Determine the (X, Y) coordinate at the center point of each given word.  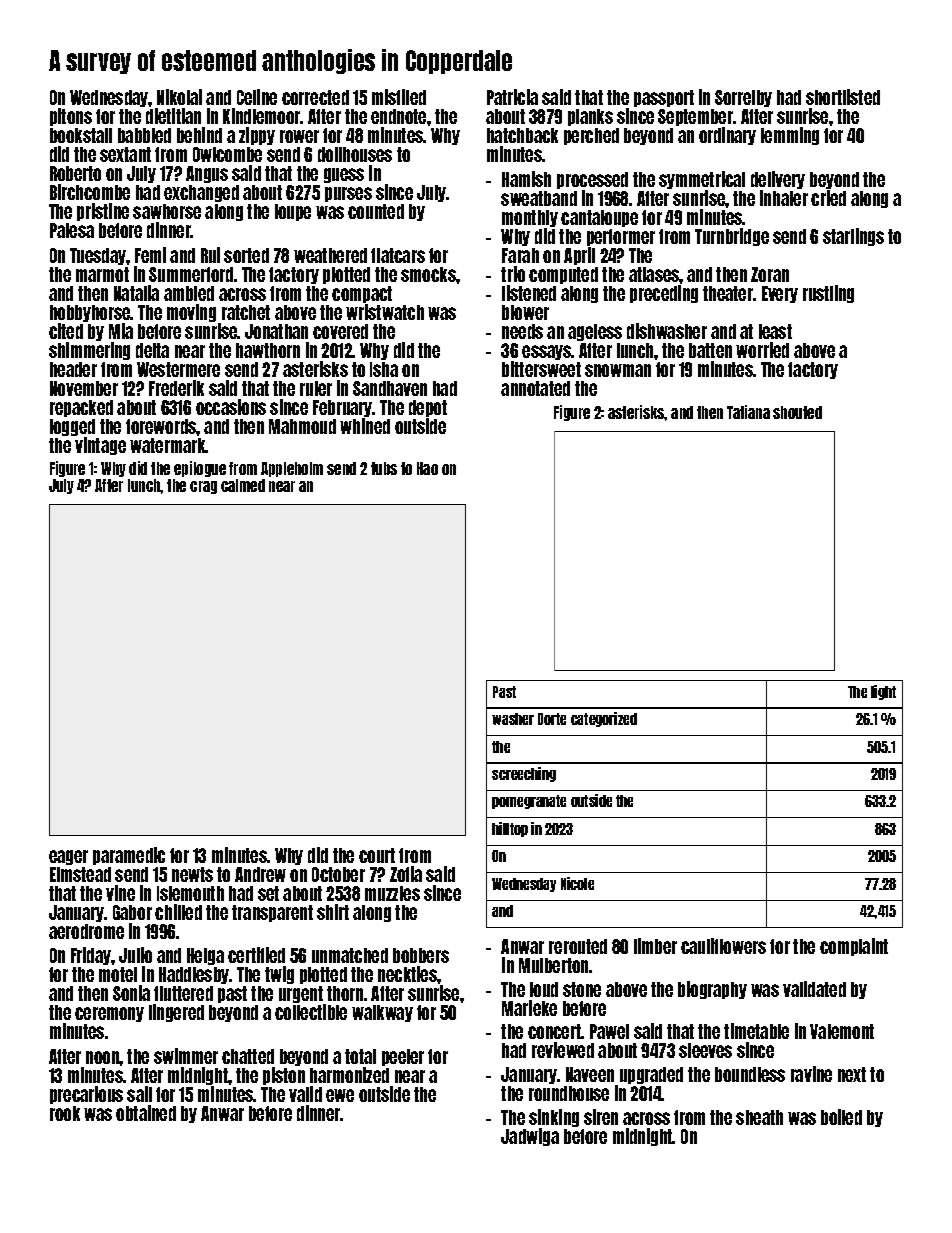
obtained (146, 1113)
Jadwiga (530, 1137)
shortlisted (843, 97)
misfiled (399, 97)
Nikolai (179, 97)
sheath (759, 1117)
